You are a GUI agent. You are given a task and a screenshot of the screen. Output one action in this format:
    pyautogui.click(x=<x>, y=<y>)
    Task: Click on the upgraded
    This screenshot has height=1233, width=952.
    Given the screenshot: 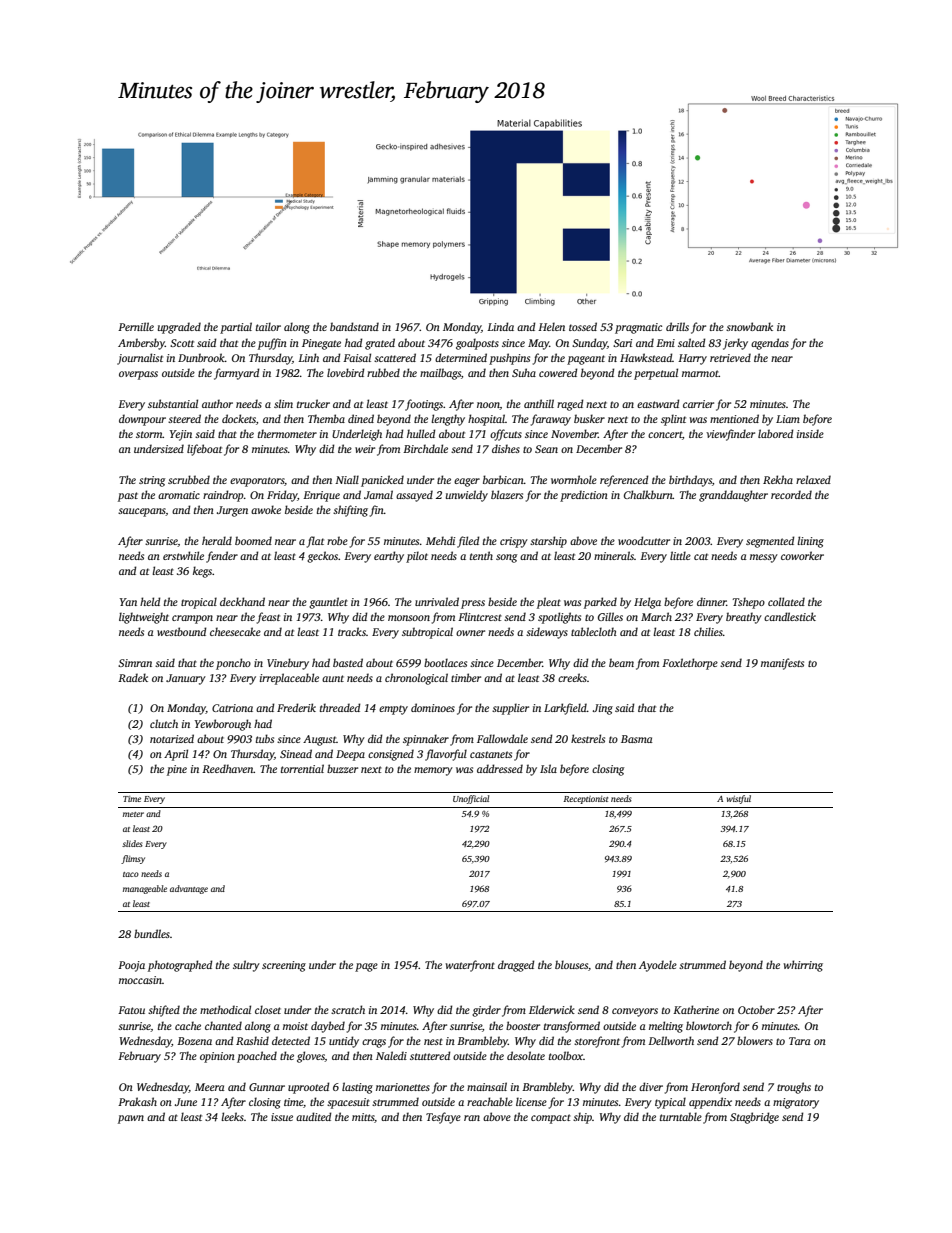 What is the action you would take?
    pyautogui.click(x=179, y=328)
